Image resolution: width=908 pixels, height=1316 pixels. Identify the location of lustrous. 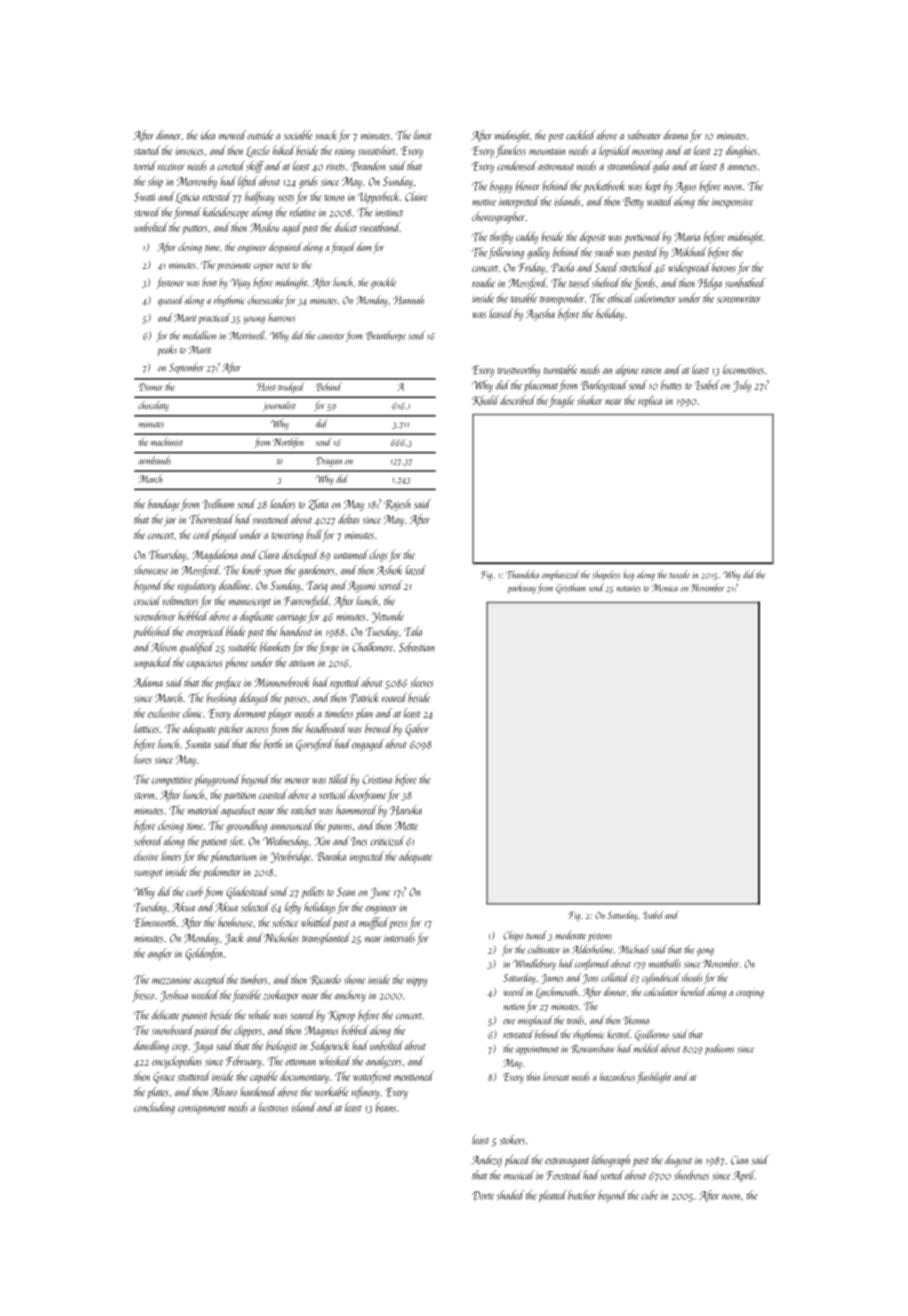
(273, 1107).
